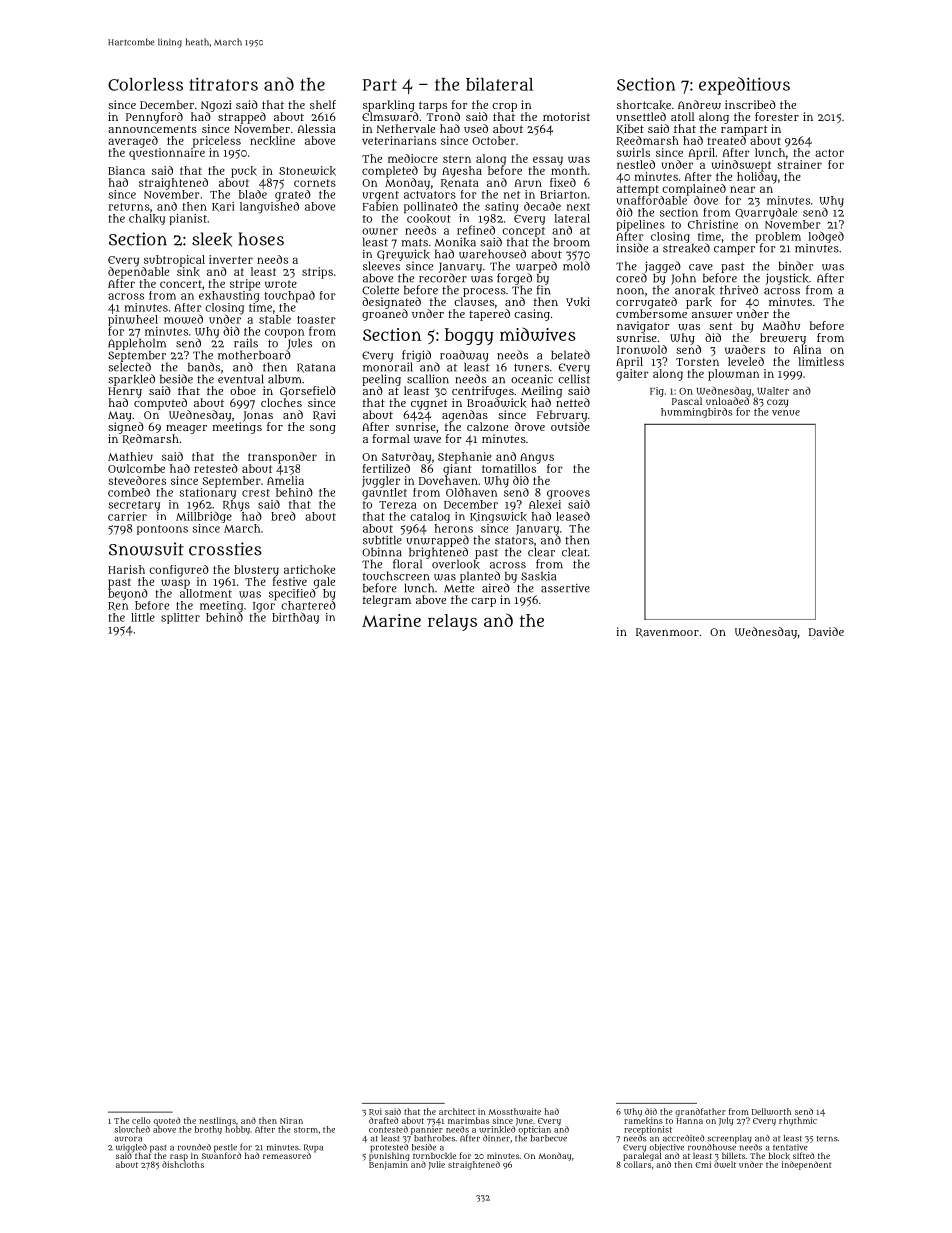 The height and width of the document is (1233, 952). What do you see at coordinates (786, 413) in the document?
I see `venue` at bounding box center [786, 413].
